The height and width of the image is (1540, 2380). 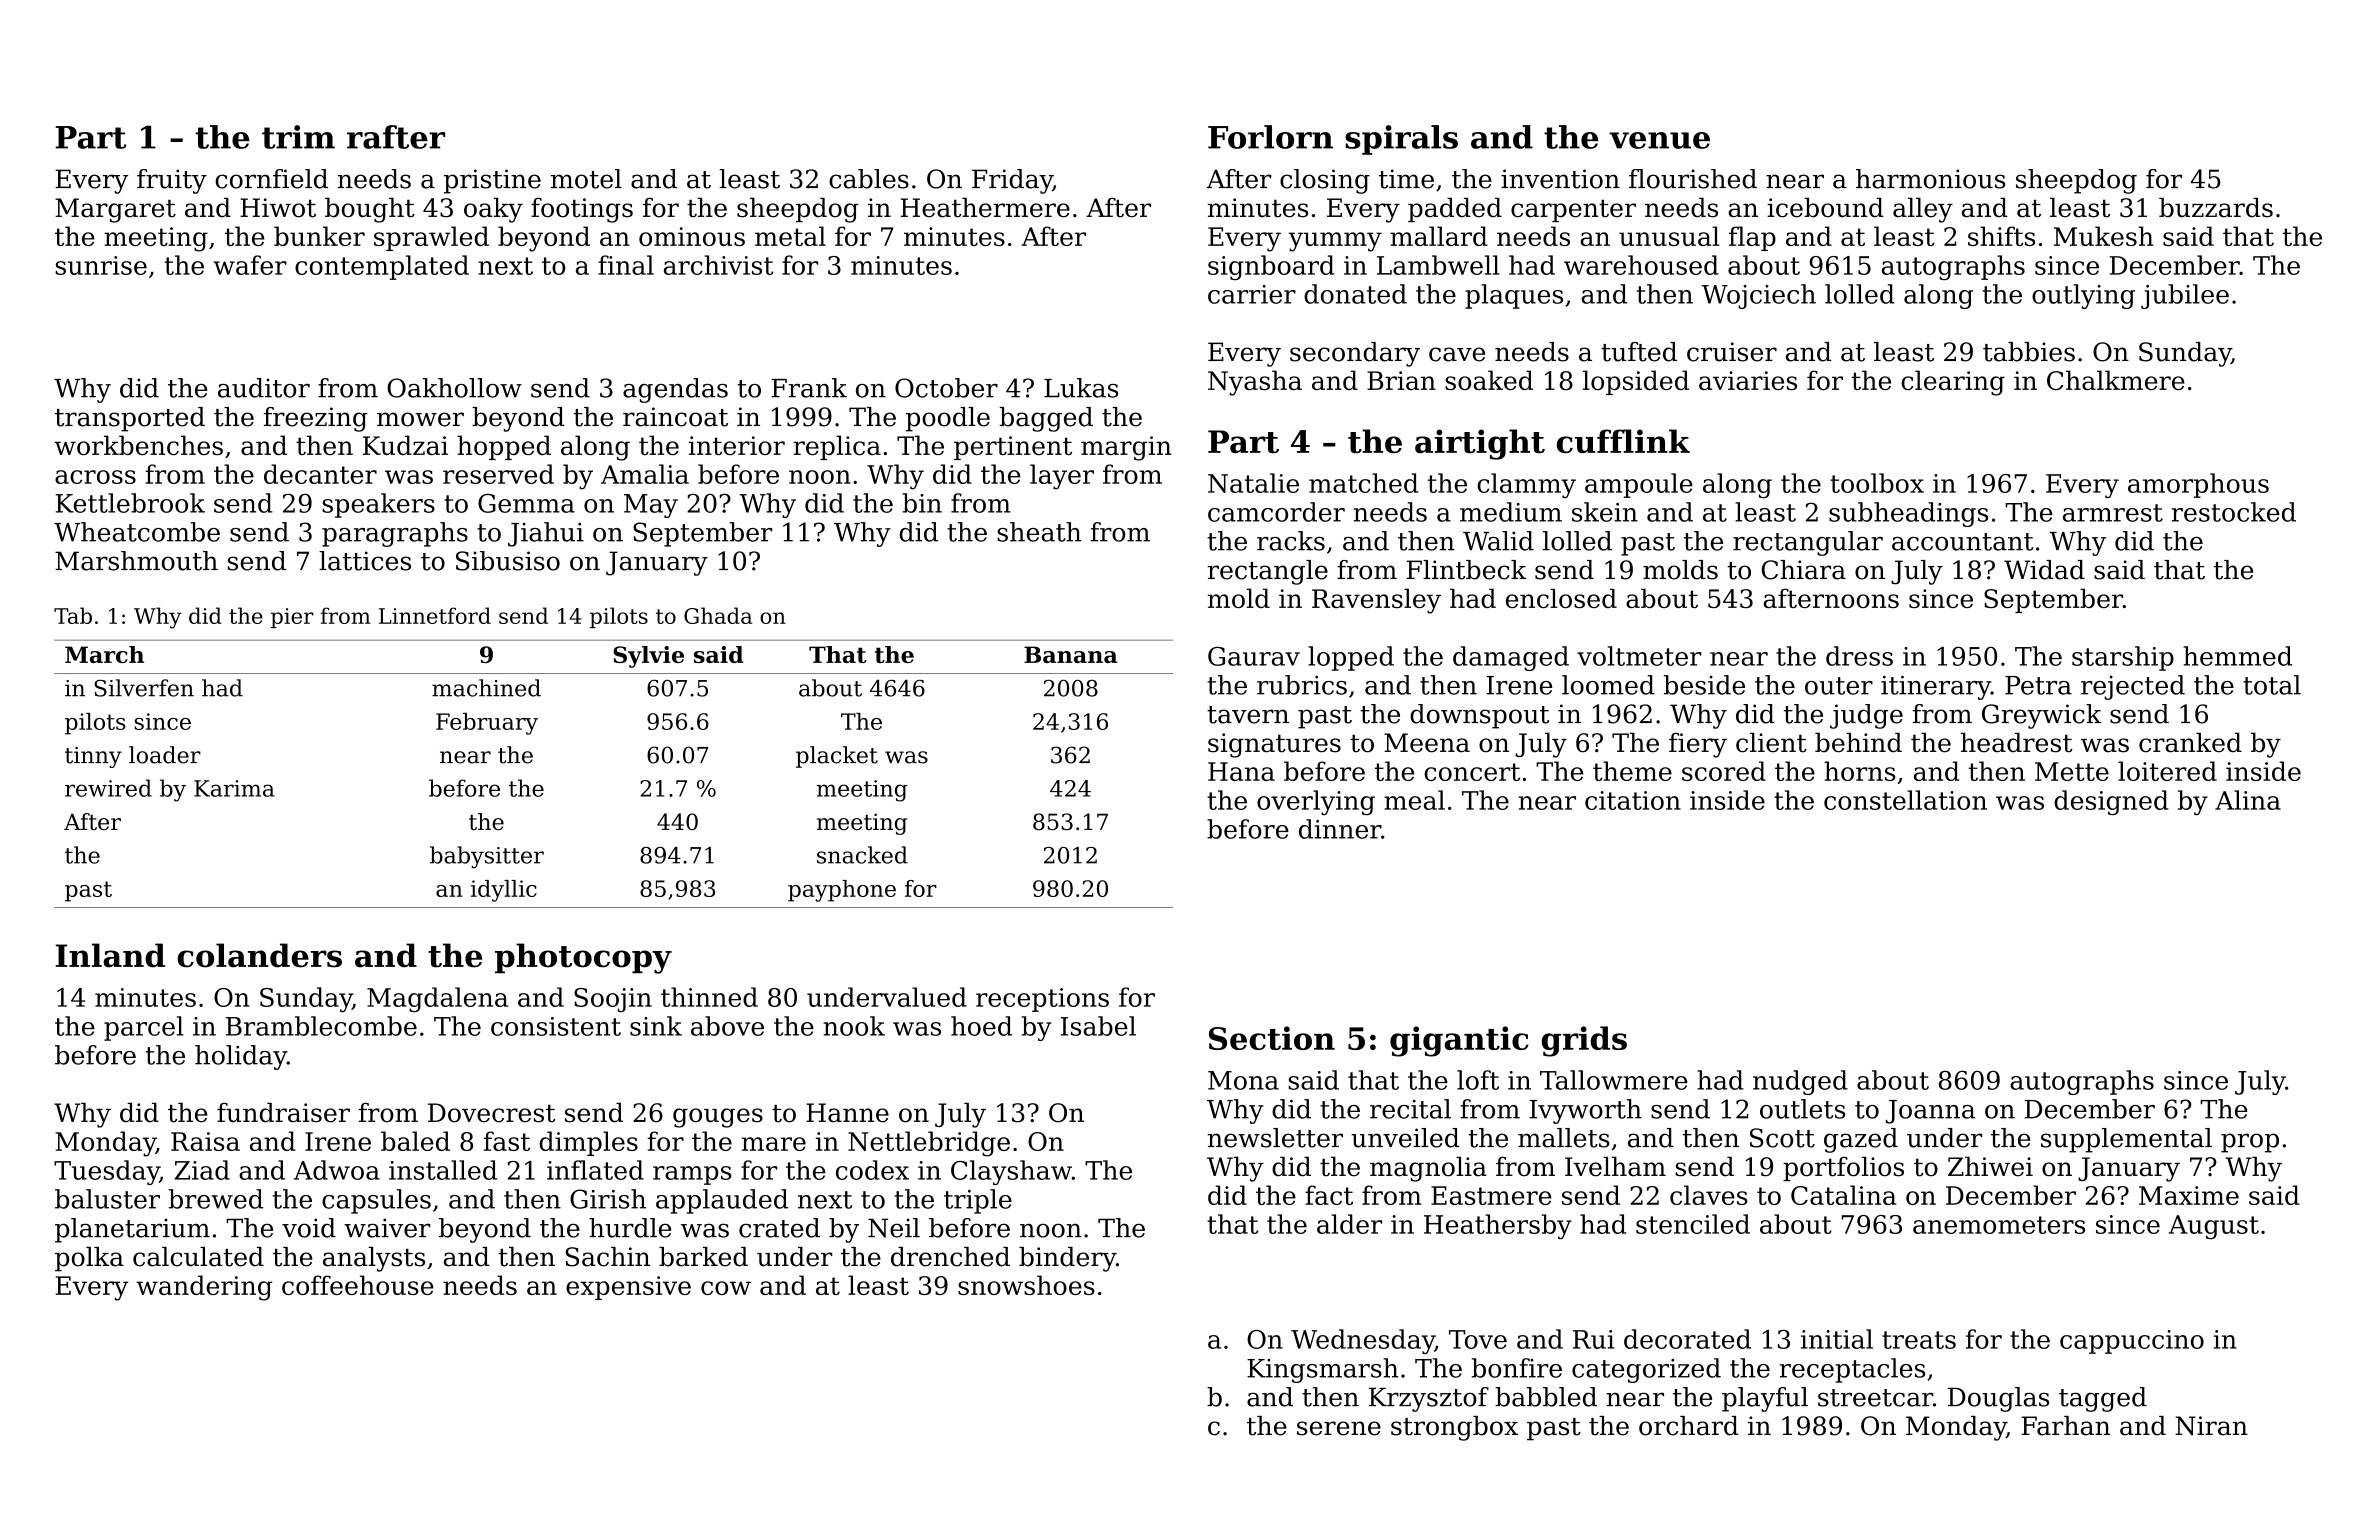 What do you see at coordinates (405, 445) in the image?
I see `Kudzai` at bounding box center [405, 445].
